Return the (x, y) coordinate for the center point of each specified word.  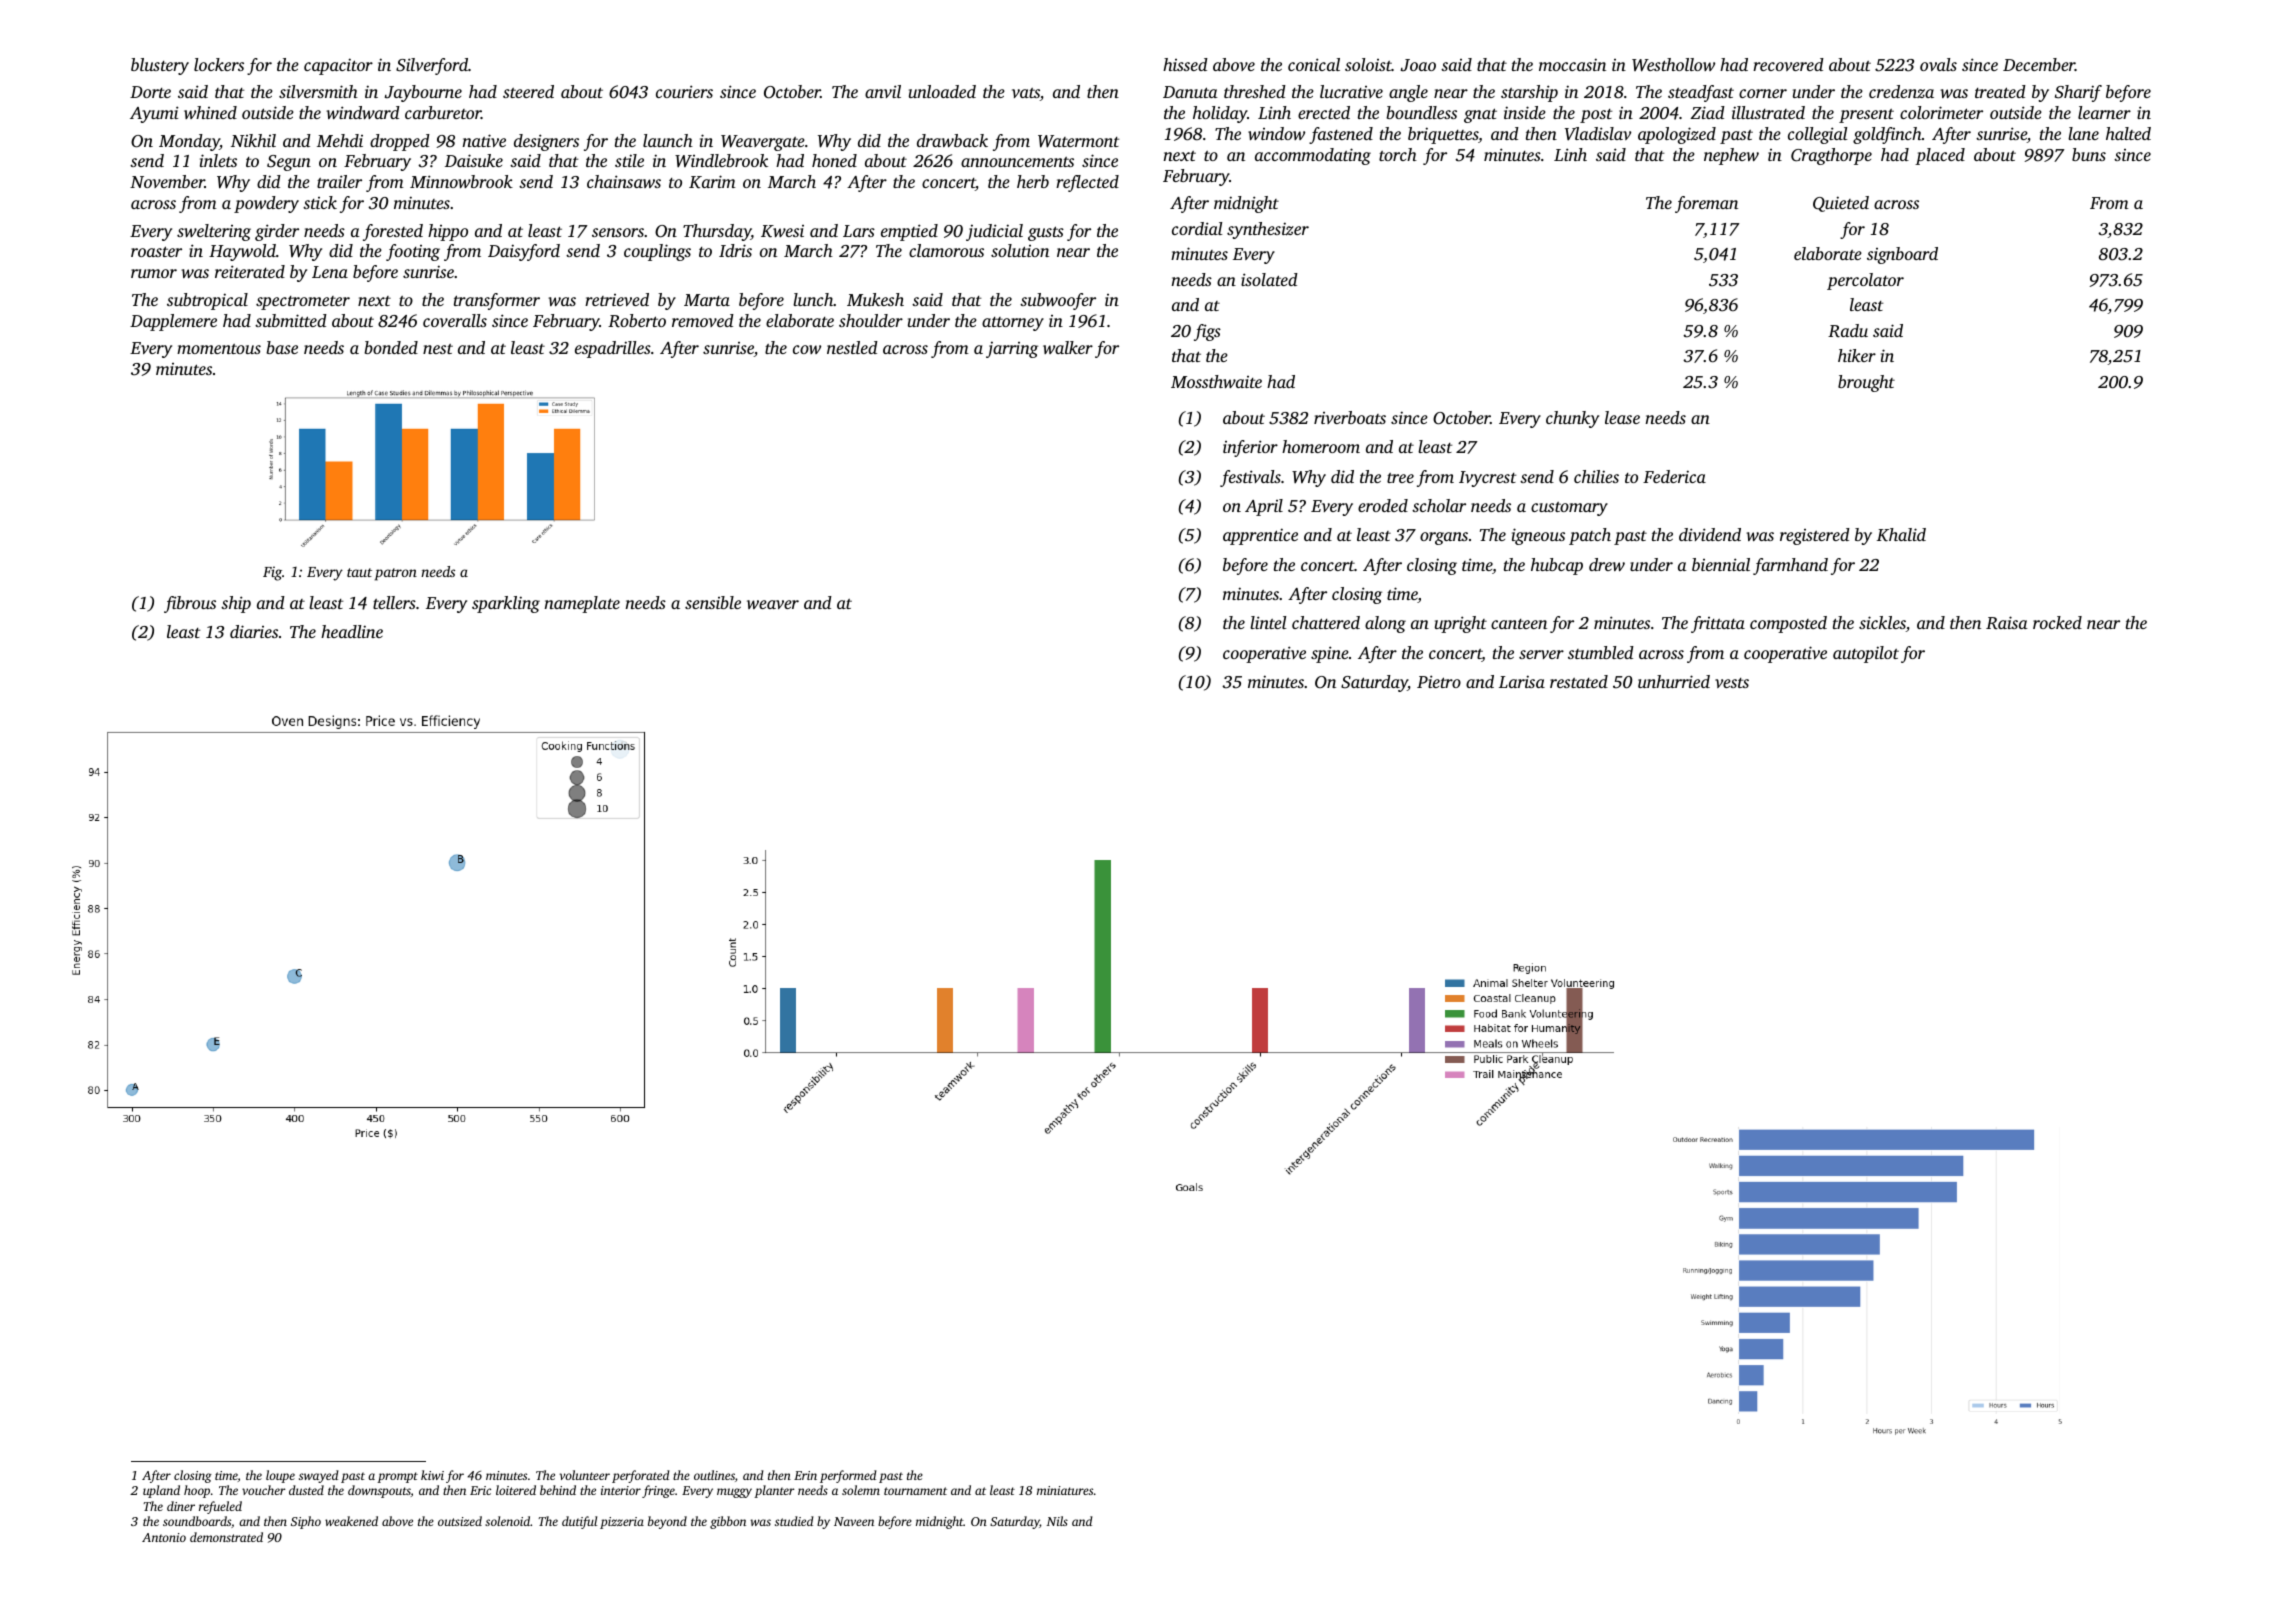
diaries (254, 631)
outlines (714, 1475)
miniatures (1065, 1490)
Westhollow (1673, 65)
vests (1732, 683)
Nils (1057, 1521)
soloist (1368, 64)
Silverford (432, 66)
